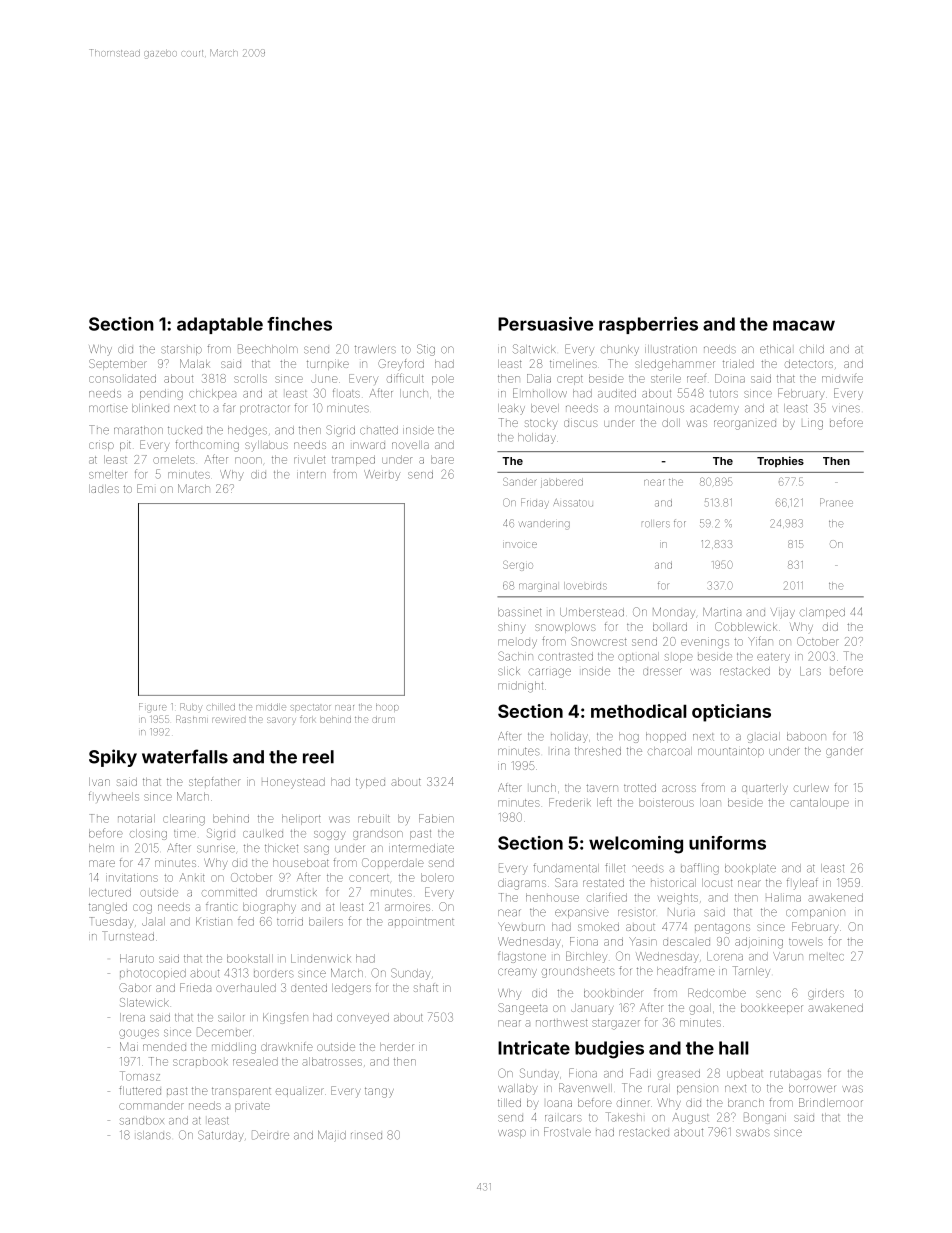  I want to click on finches, so click(299, 324).
